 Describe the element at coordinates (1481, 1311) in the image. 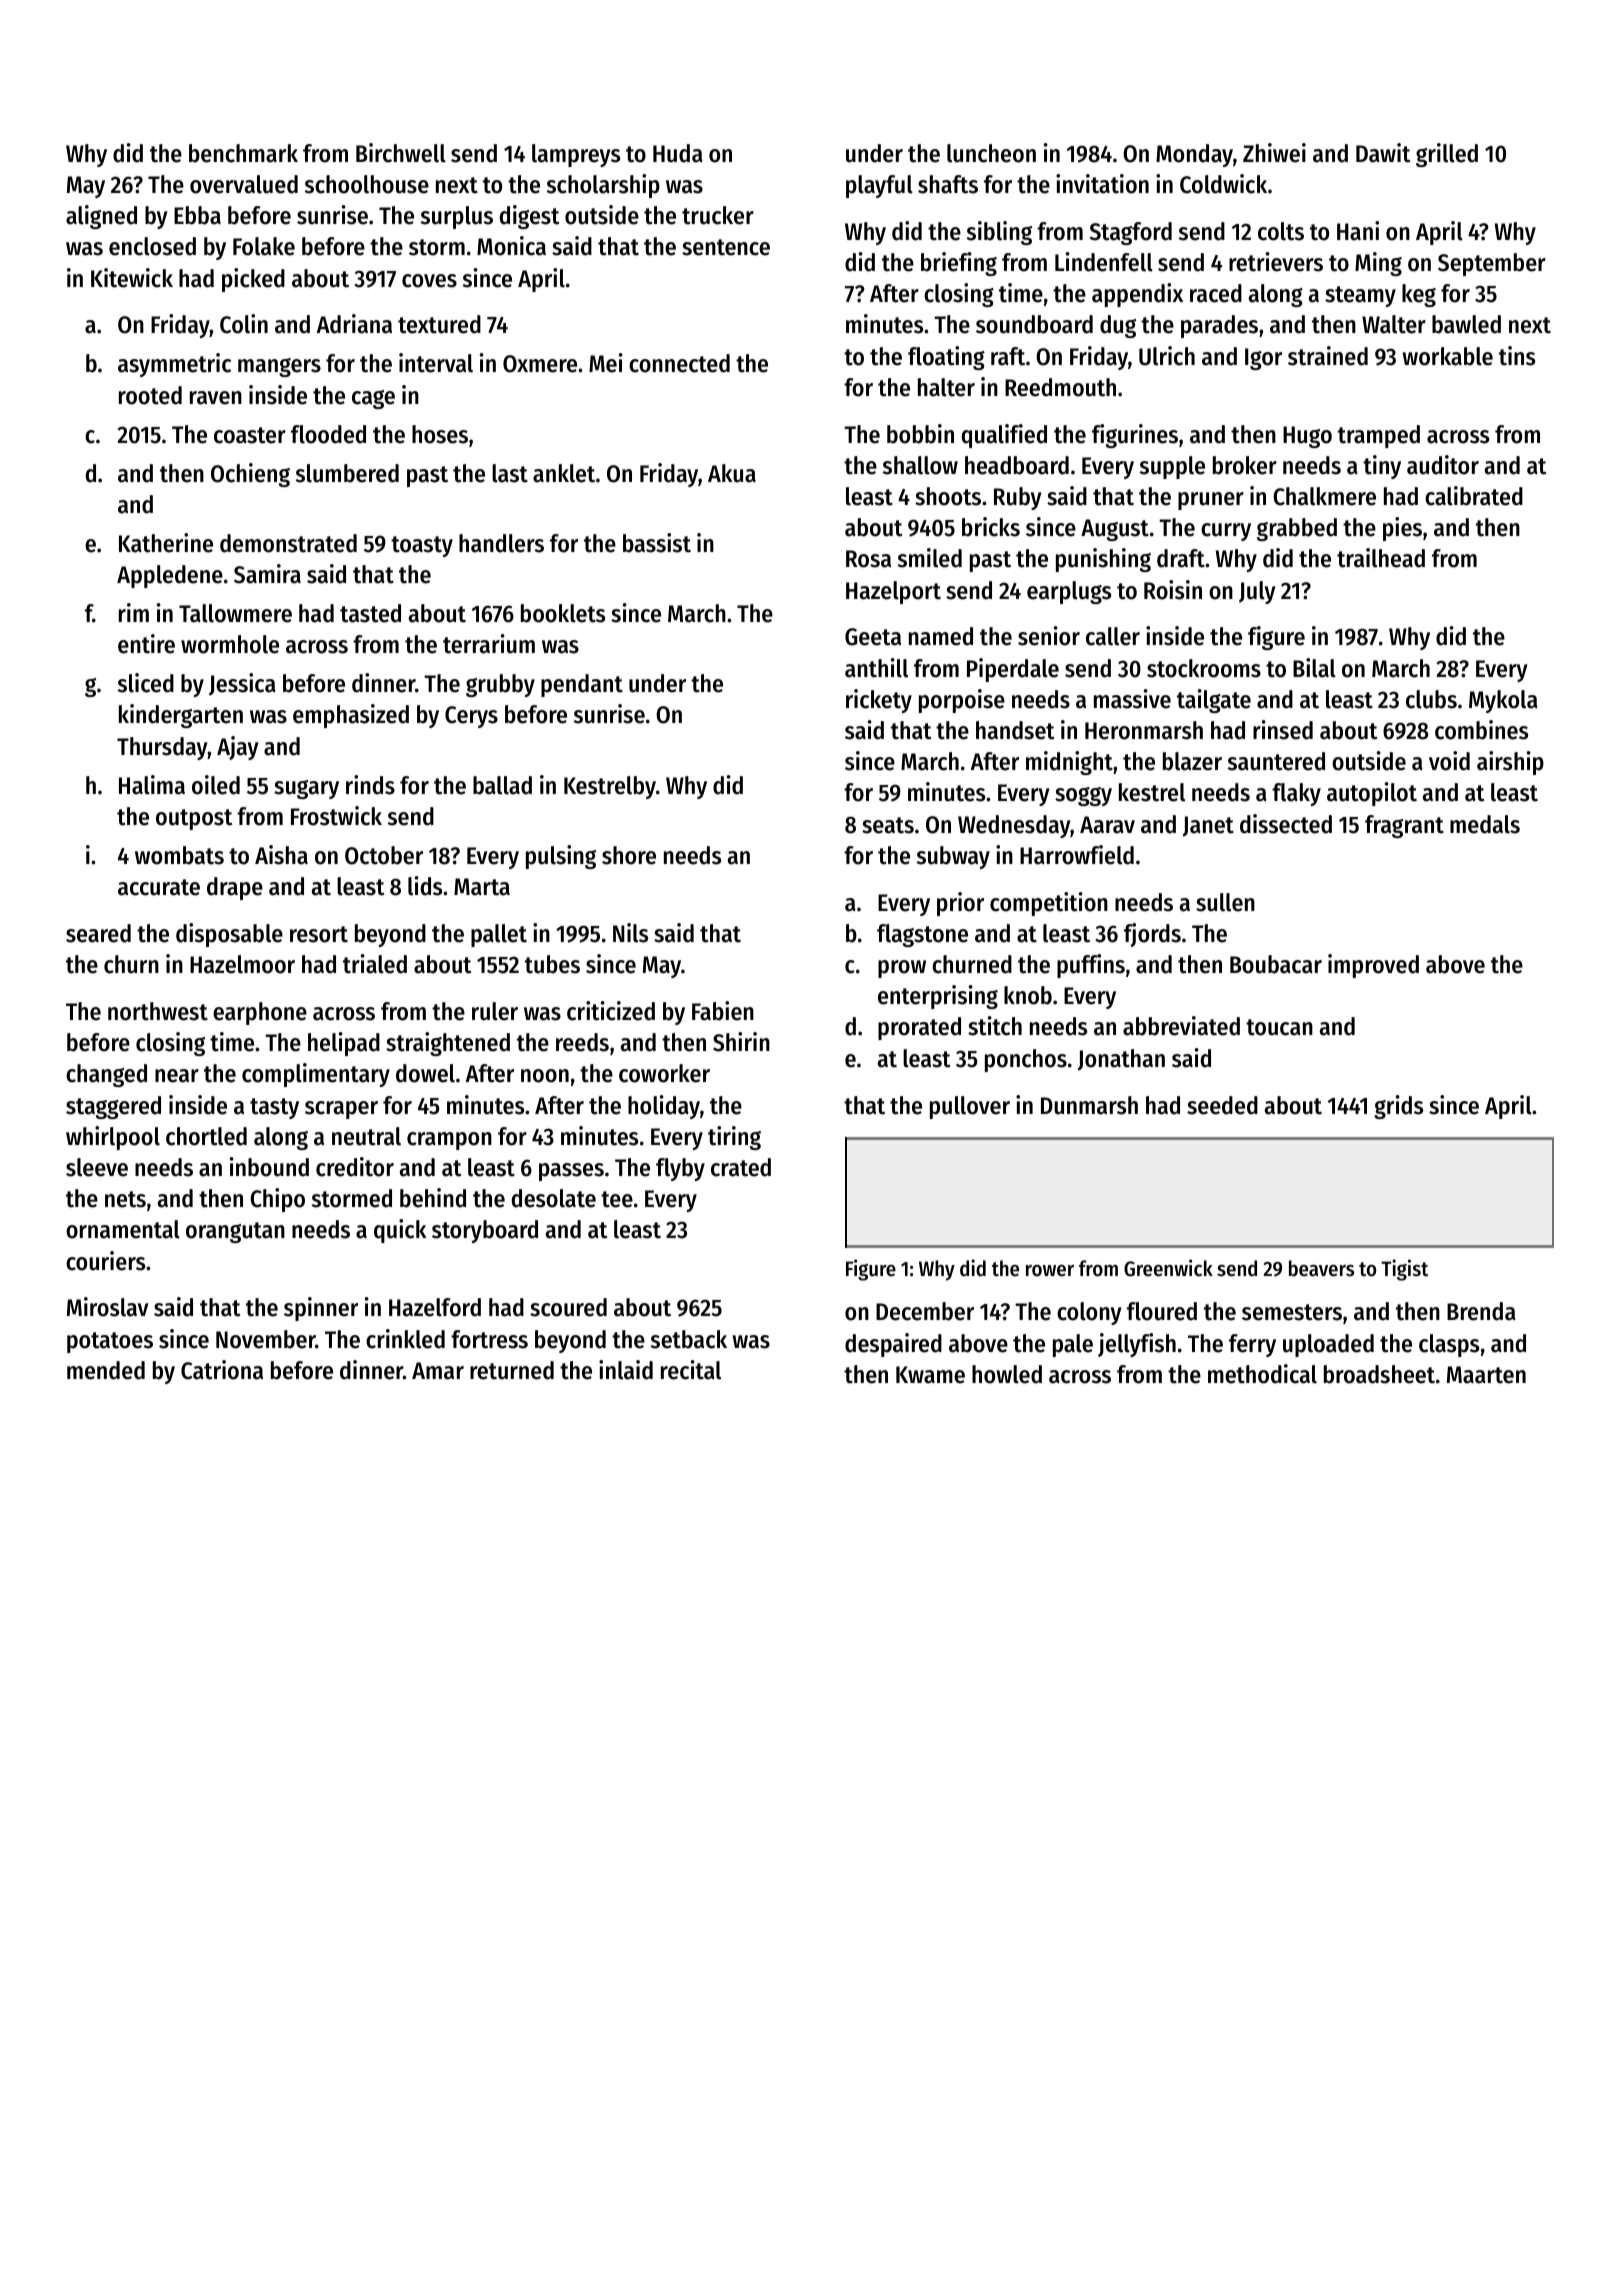

I see `Brenda` at that location.
